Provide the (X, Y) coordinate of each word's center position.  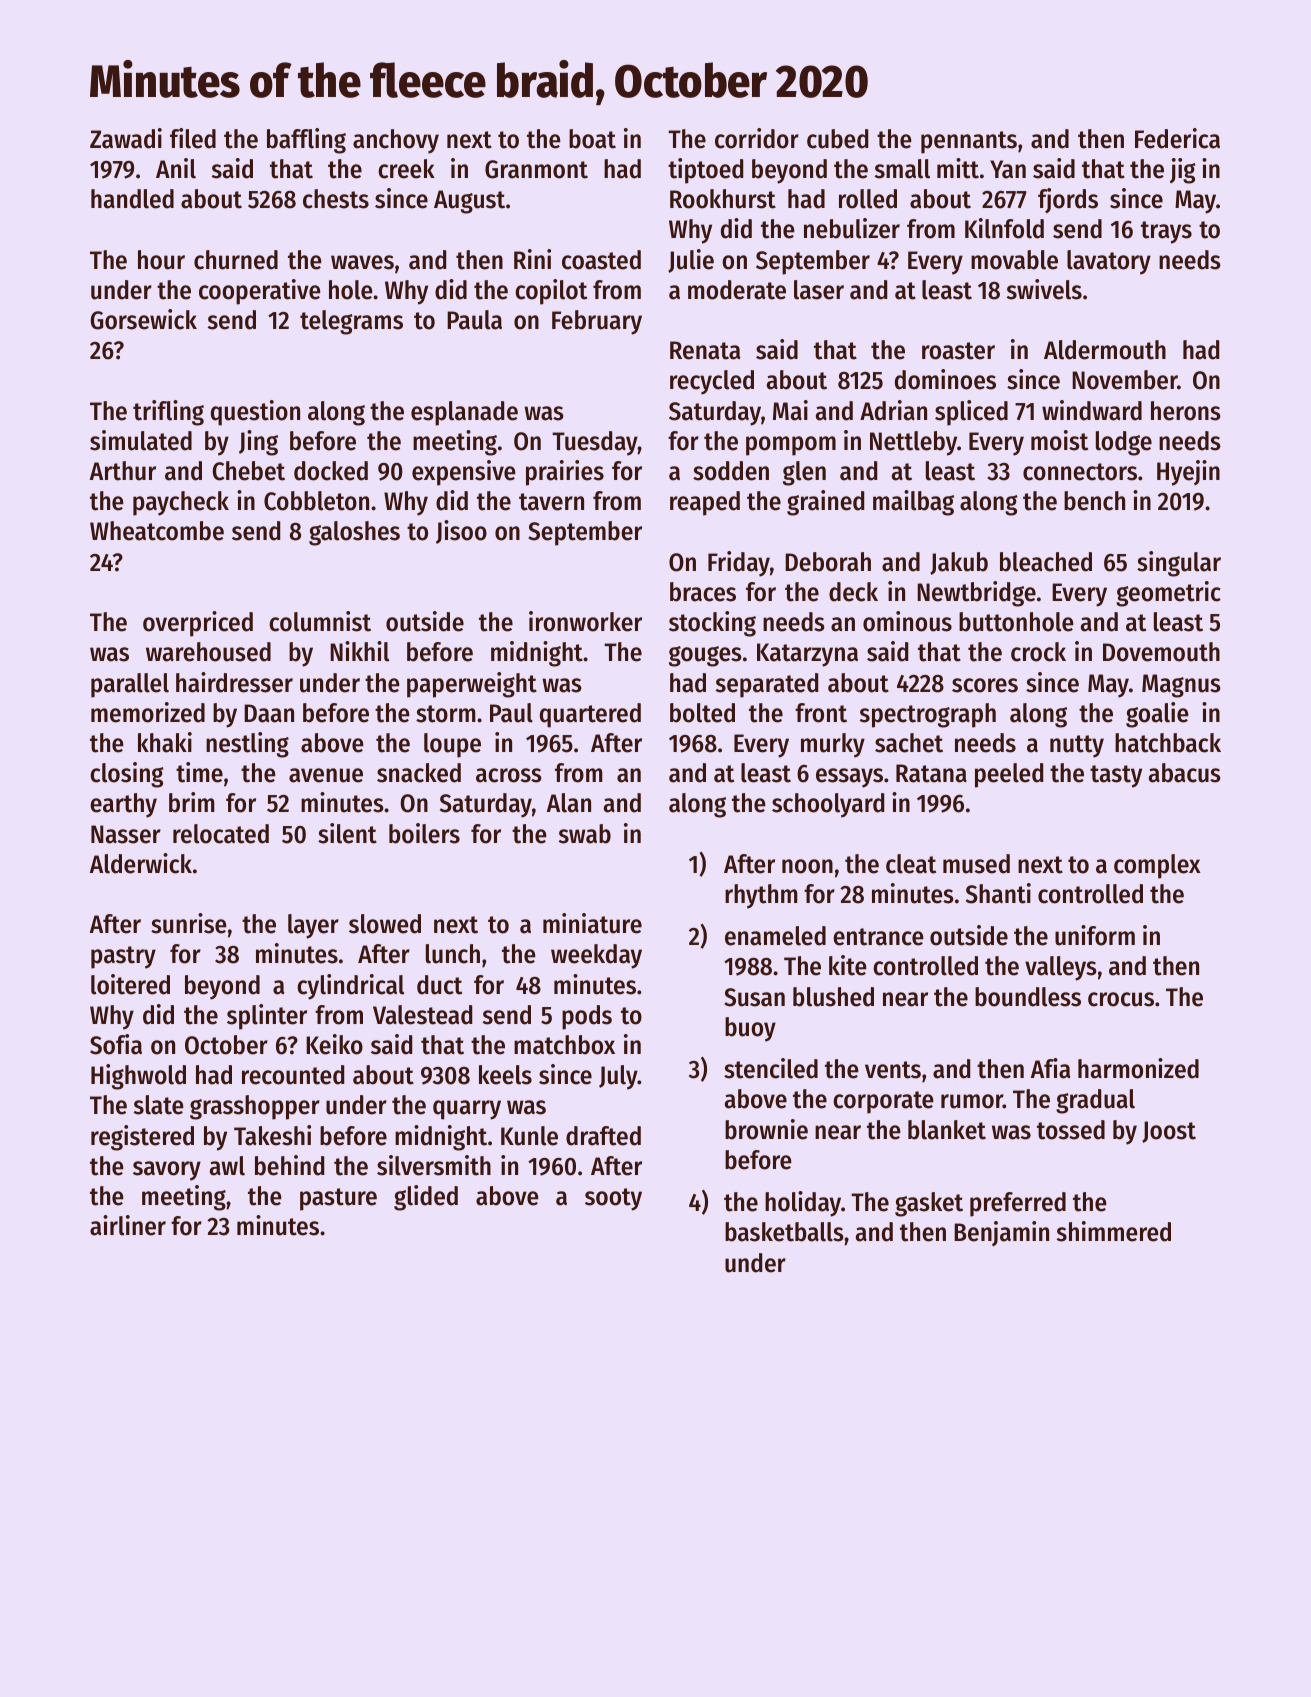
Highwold (138, 1077)
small (902, 169)
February (597, 322)
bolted (702, 713)
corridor (757, 138)
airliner (128, 1225)
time (199, 772)
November (1124, 380)
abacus (1185, 773)
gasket (929, 1204)
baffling (306, 141)
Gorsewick (143, 319)
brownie (766, 1129)
